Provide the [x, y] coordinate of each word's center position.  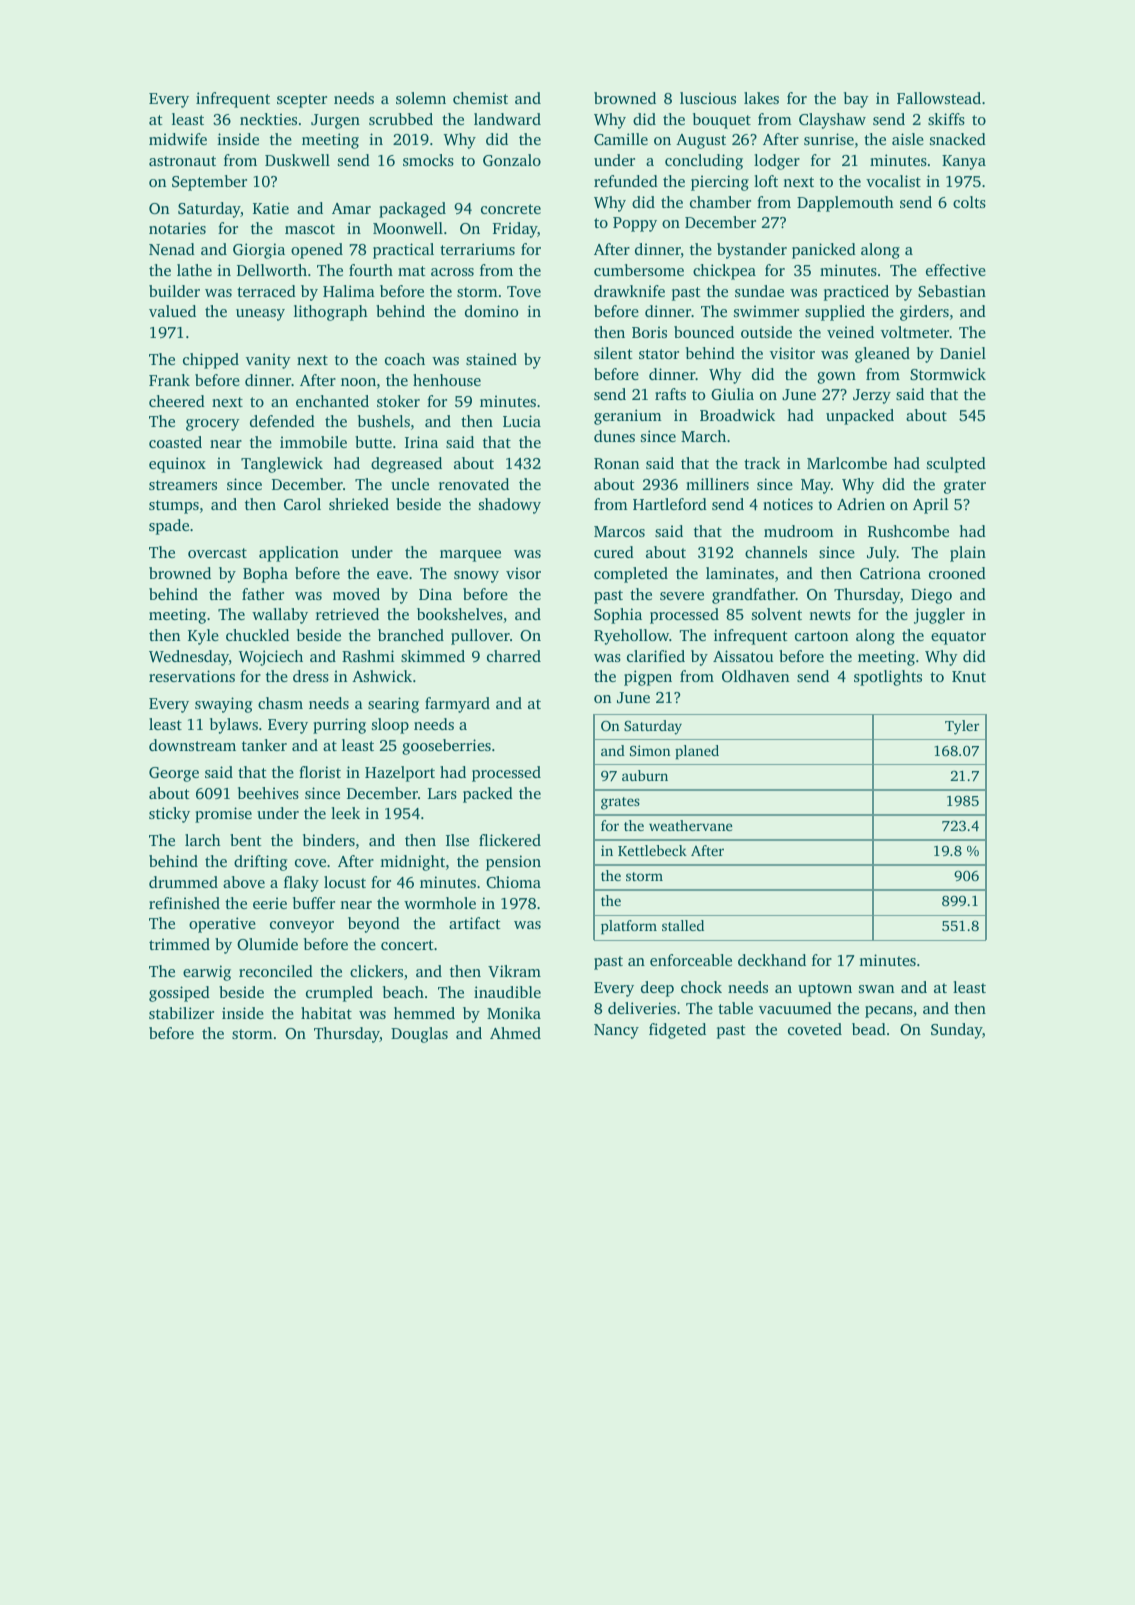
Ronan [616, 463]
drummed [183, 882]
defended [282, 421]
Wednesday [189, 658]
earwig [207, 973]
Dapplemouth [845, 204]
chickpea [724, 272]
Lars [442, 793]
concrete [511, 209]
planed [697, 752]
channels [776, 552]
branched [411, 635]
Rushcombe [908, 531]
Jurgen [335, 121]
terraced [266, 291]
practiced [856, 293]
